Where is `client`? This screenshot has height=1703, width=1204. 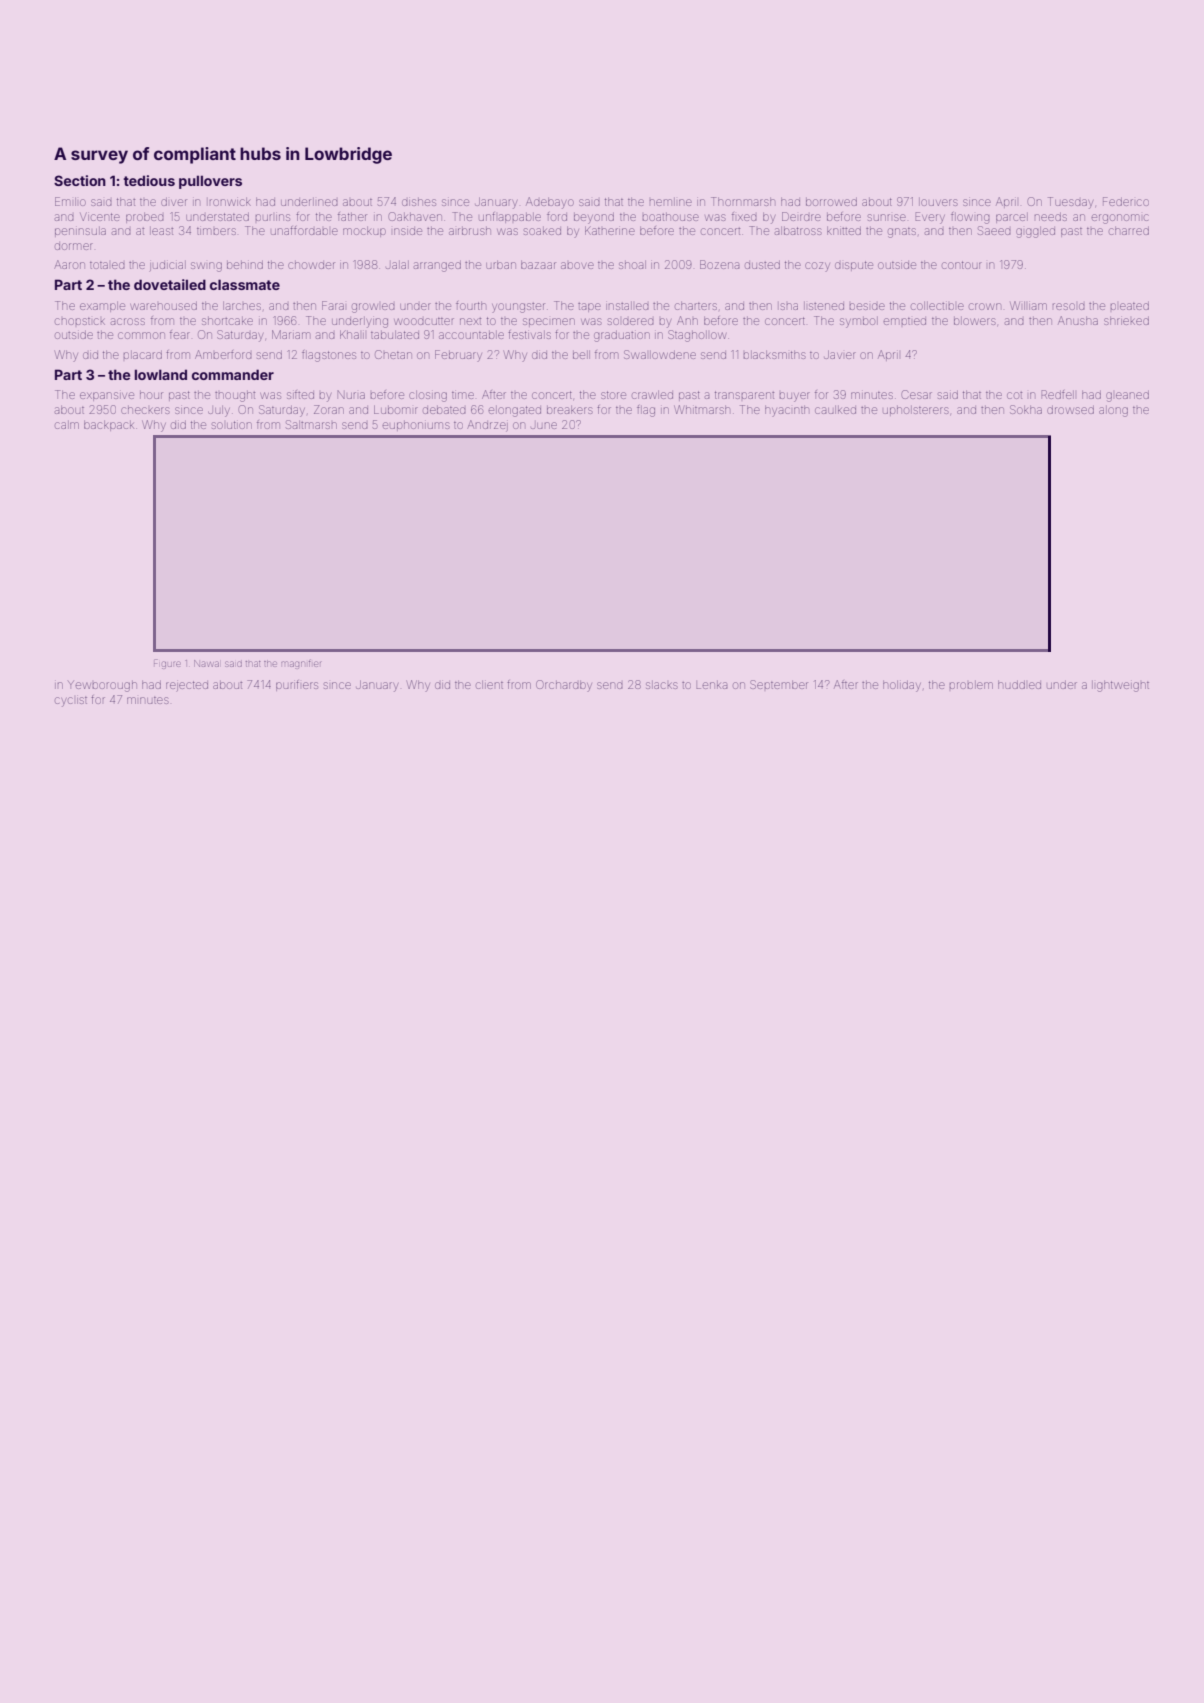
client is located at coordinates (489, 685).
